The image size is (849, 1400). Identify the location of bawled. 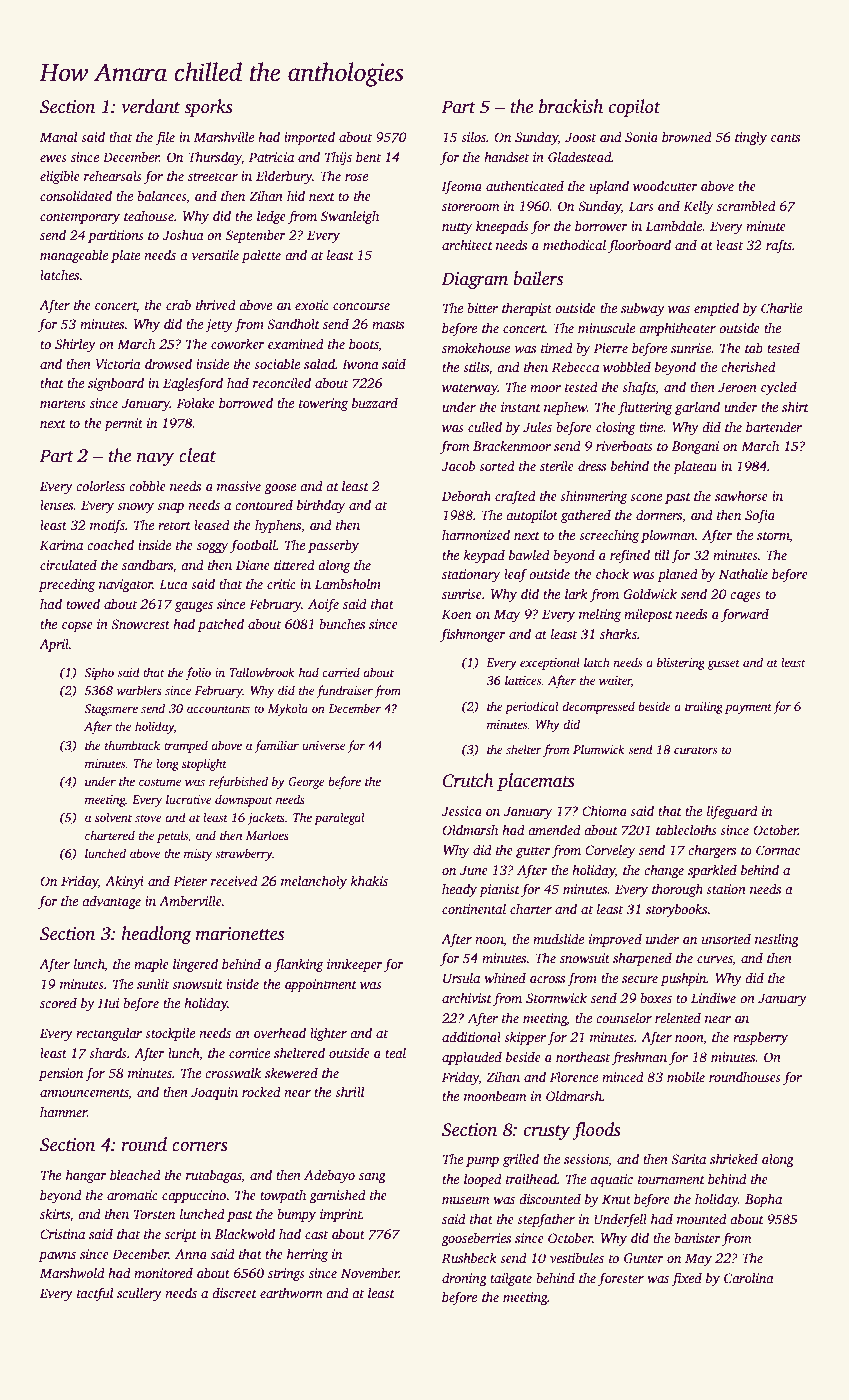
(529, 554).
